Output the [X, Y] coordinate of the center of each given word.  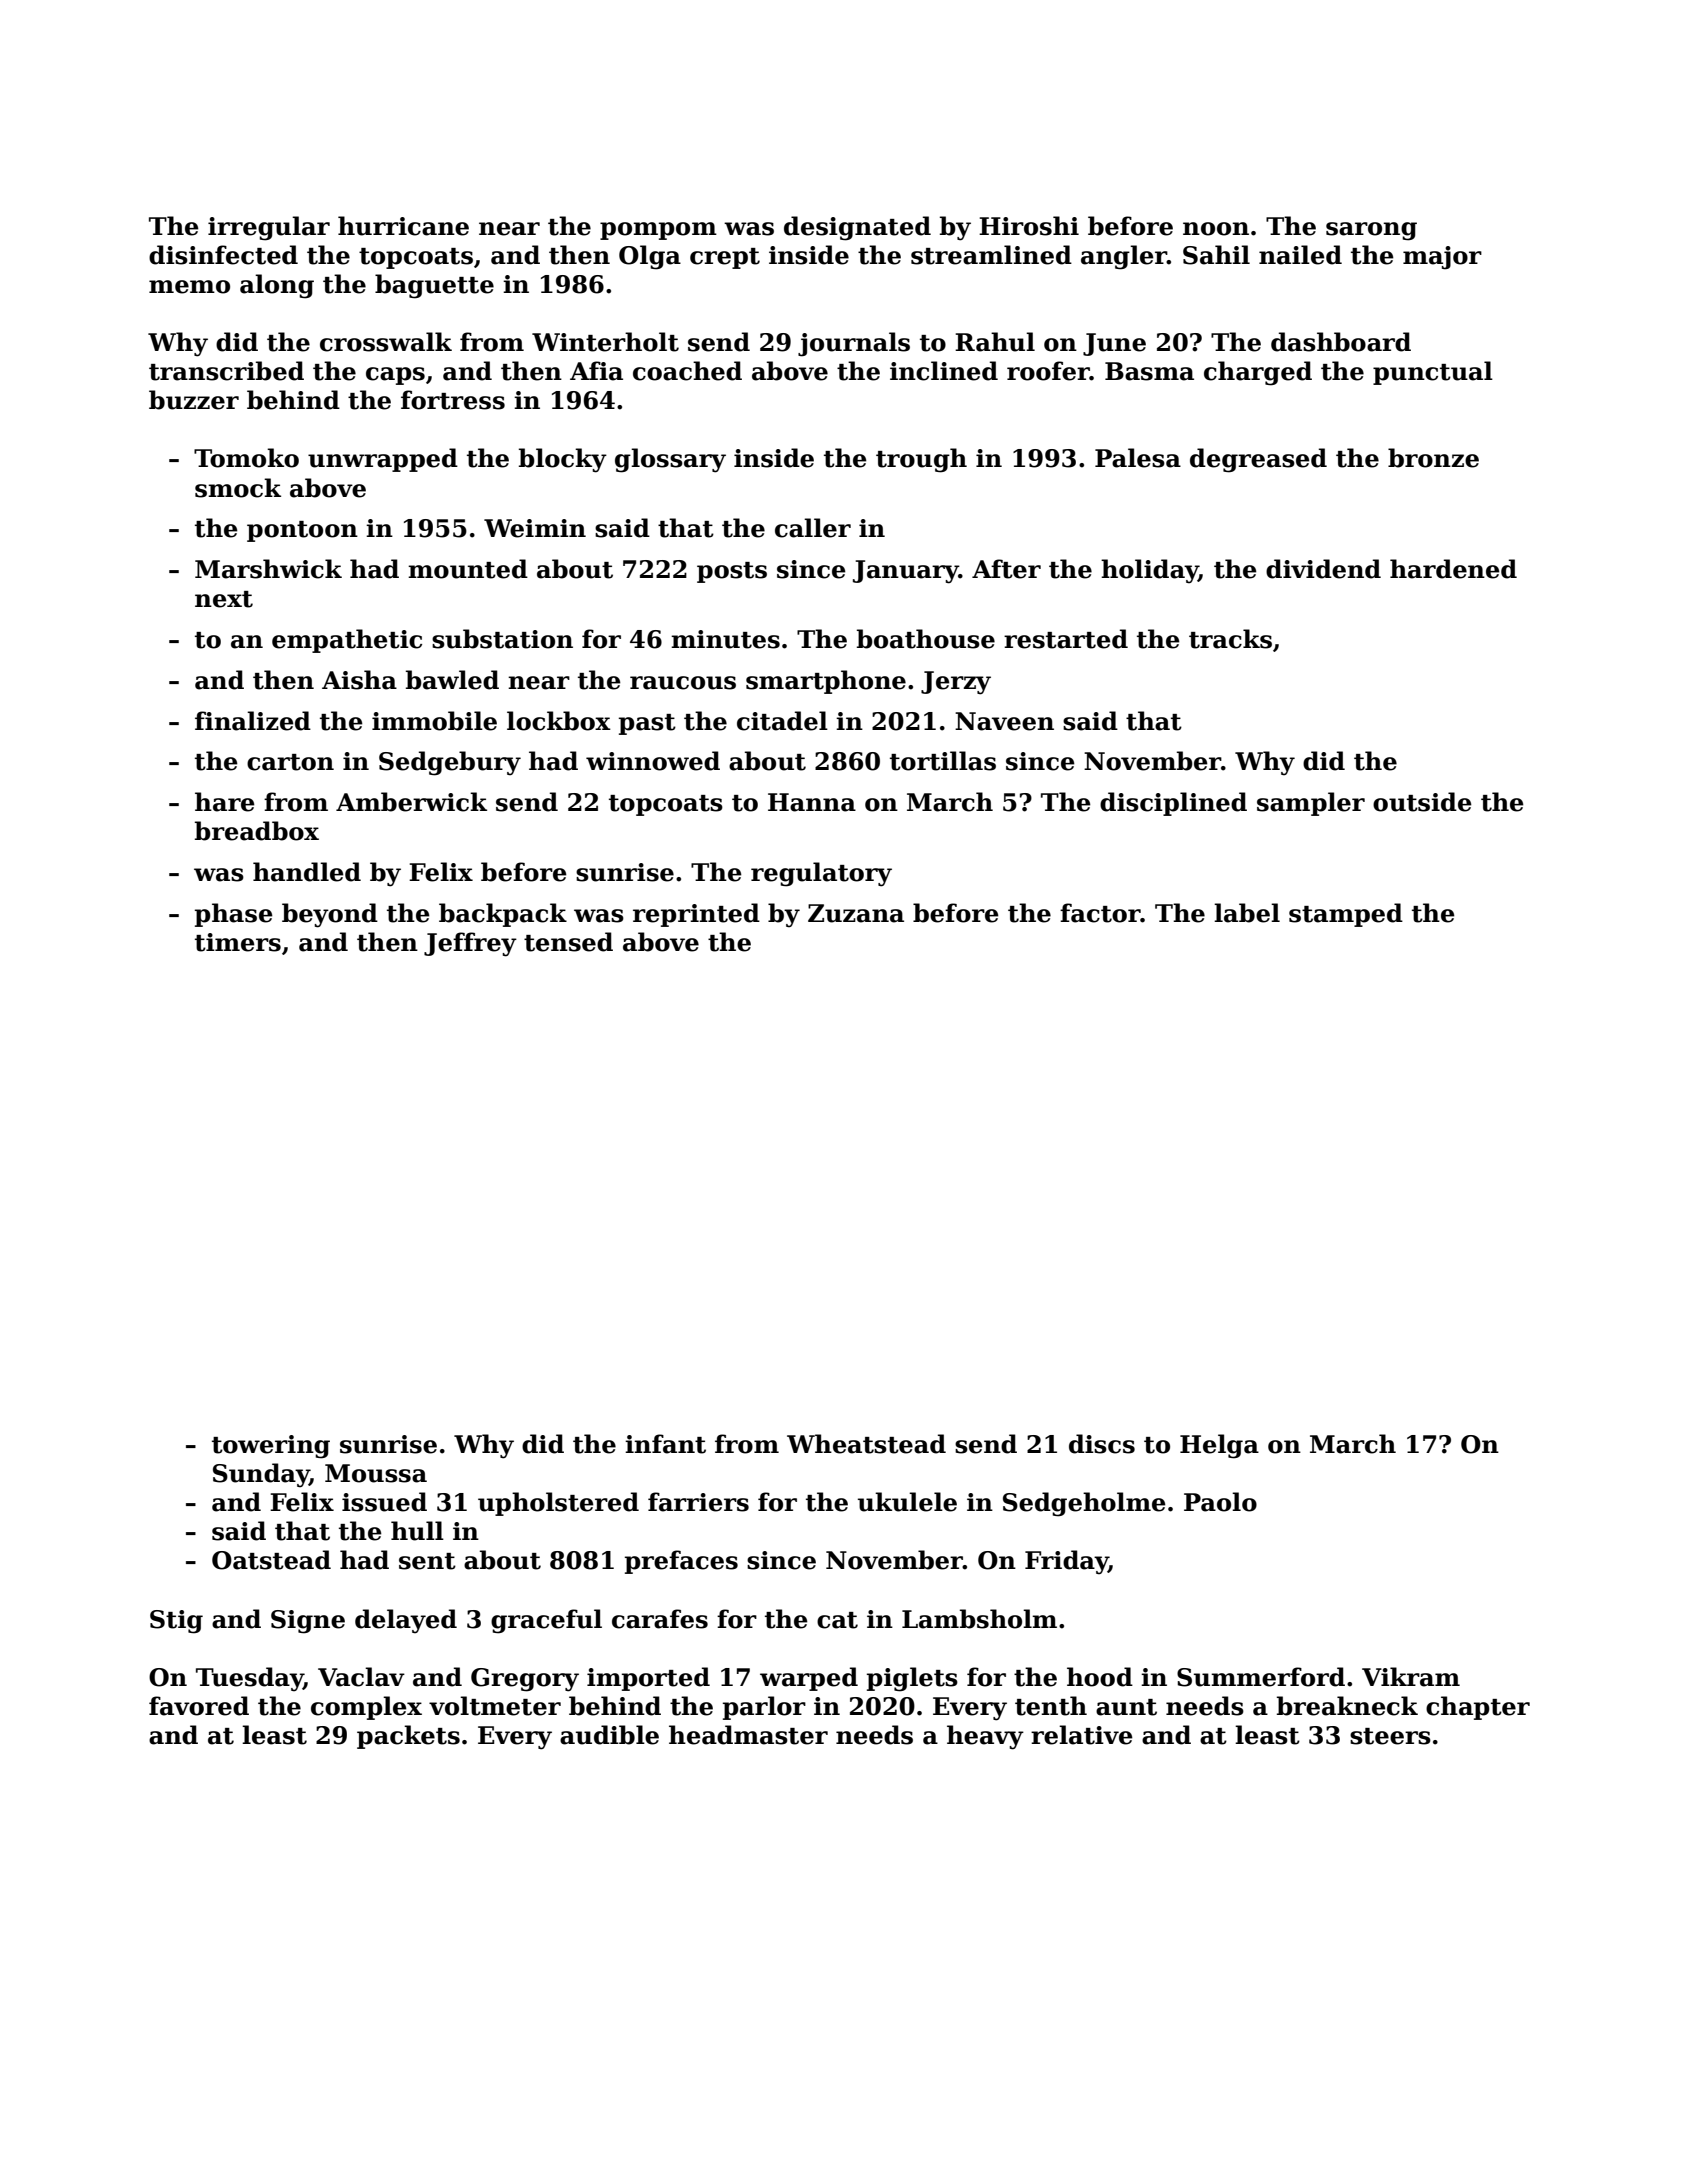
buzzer [194, 400]
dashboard [1341, 342]
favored [199, 1706]
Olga [650, 257]
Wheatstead [866, 1444]
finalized [253, 721]
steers [1390, 1736]
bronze [1433, 458]
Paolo [1220, 1502]
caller [813, 528]
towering [271, 1447]
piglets [912, 1679]
